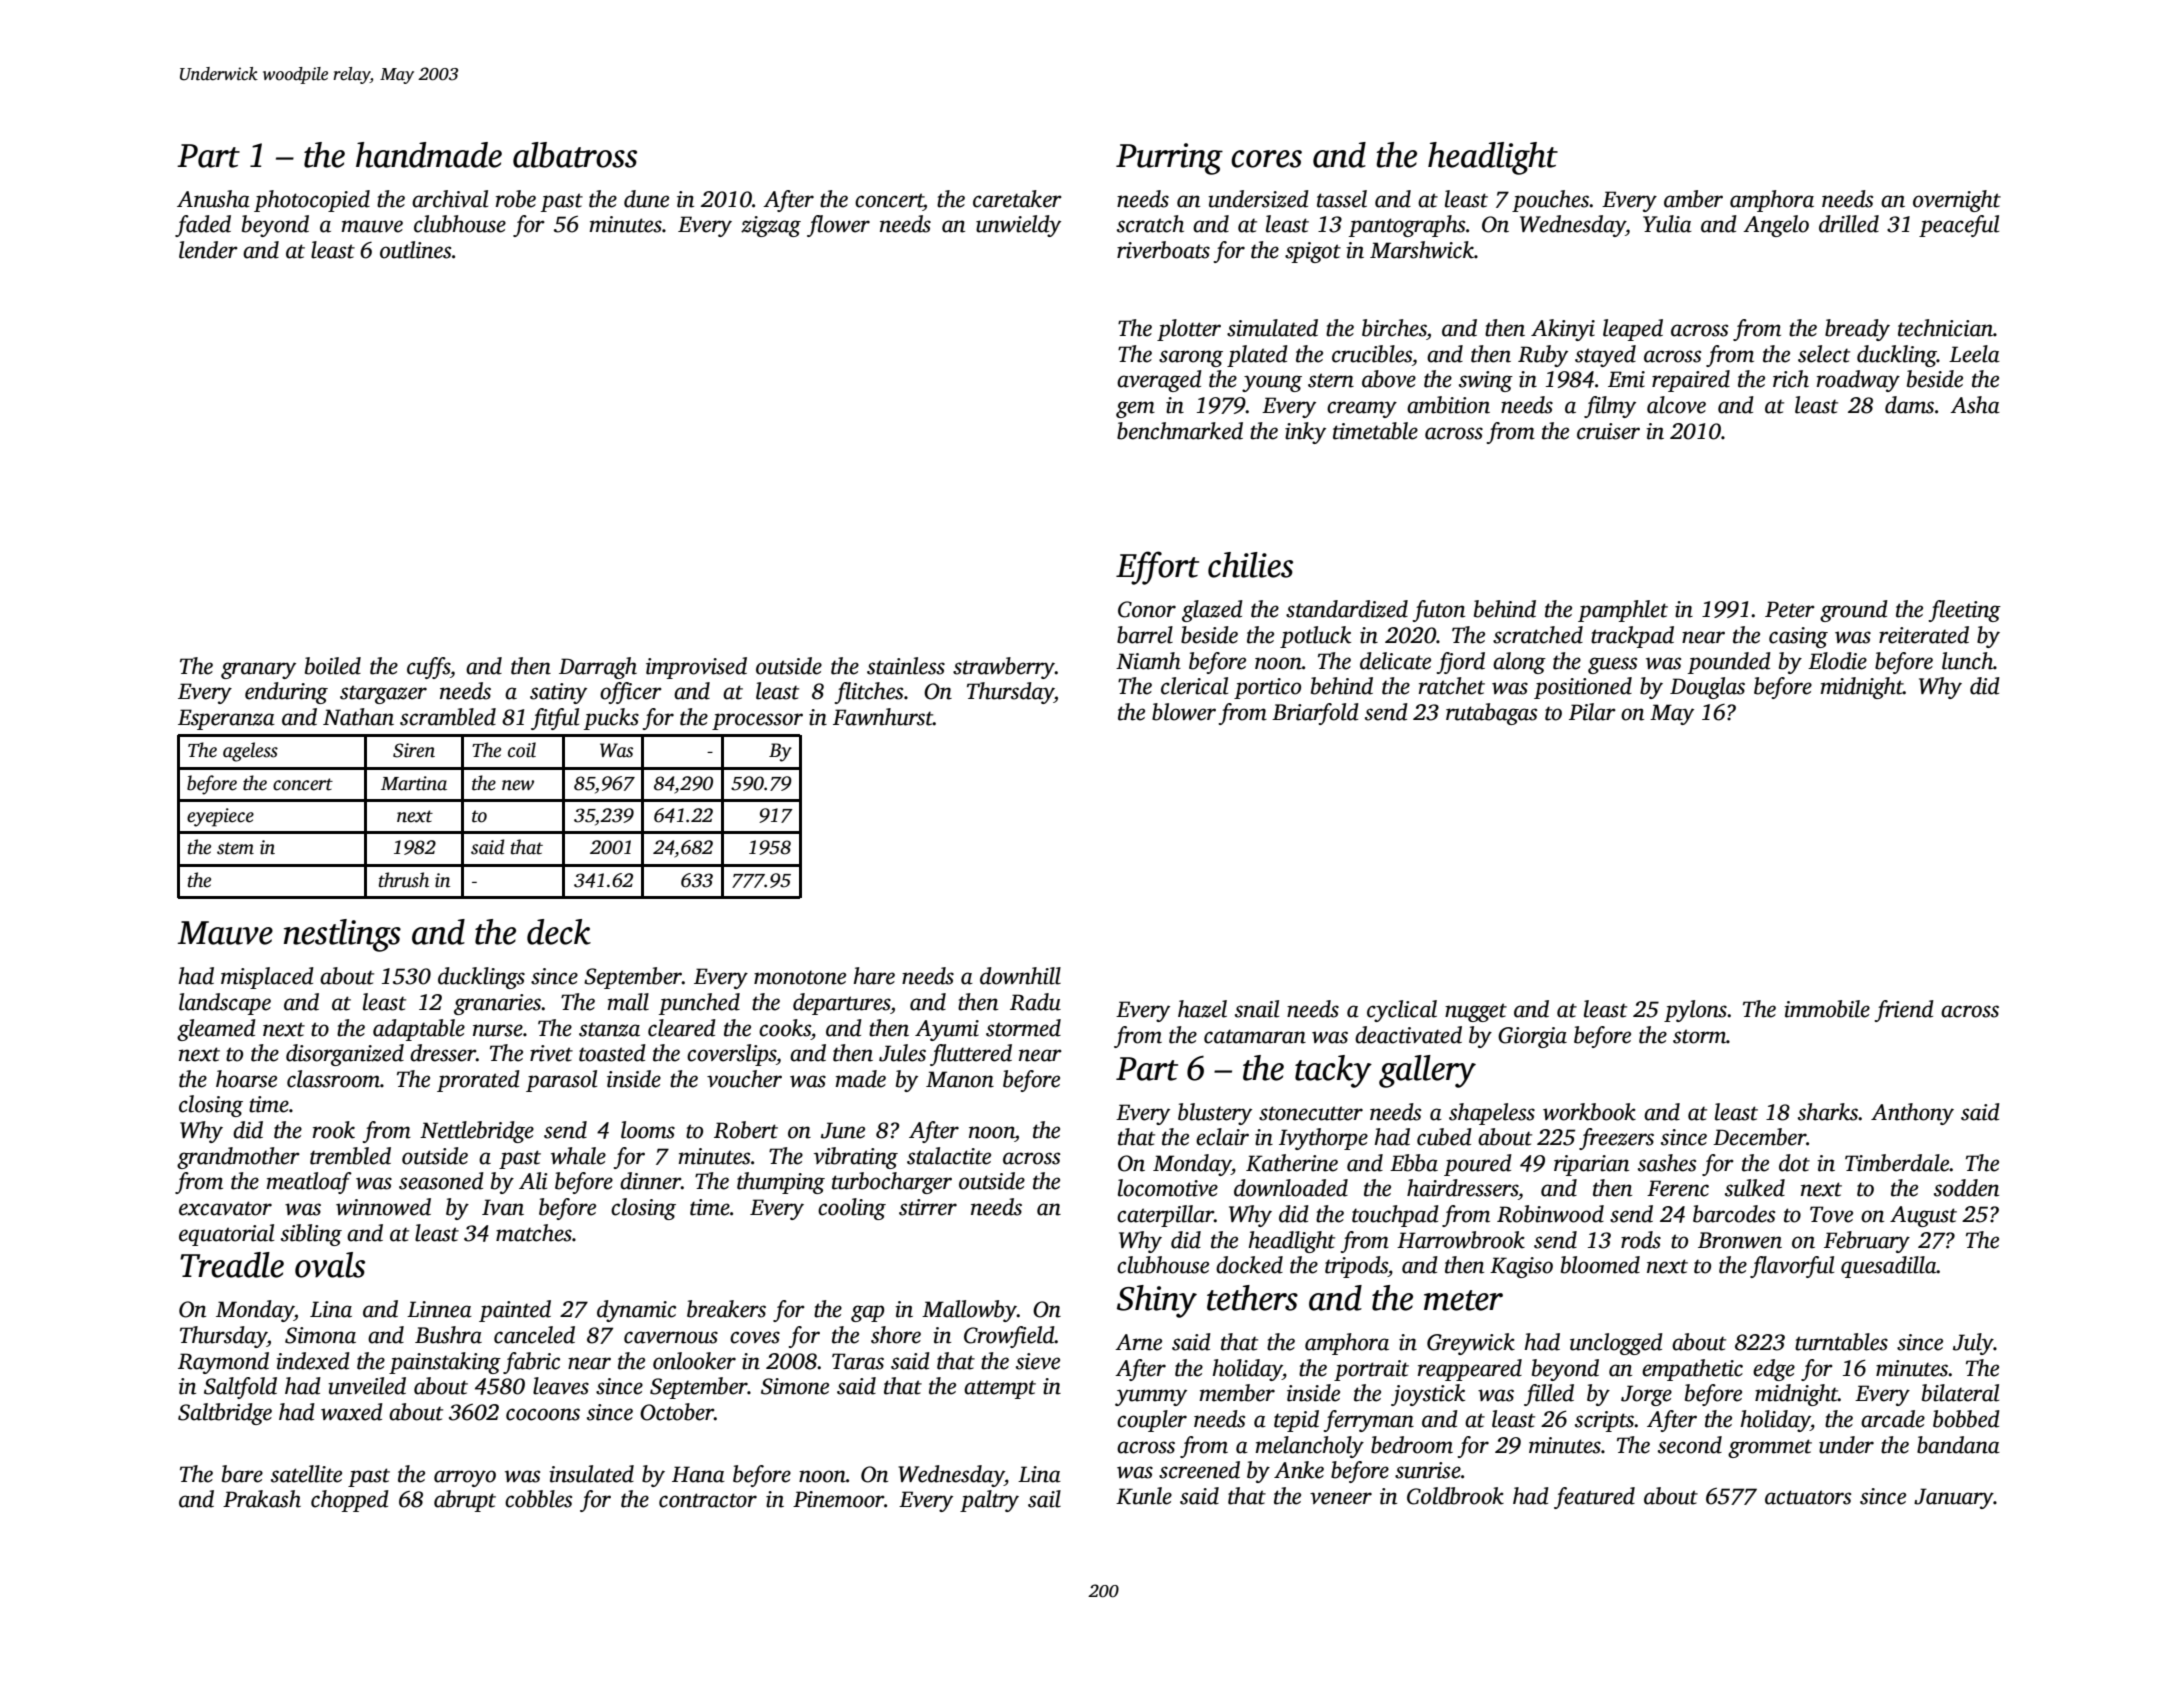 Image resolution: width=2178 pixels, height=1683 pixels. I want to click on Pilar, so click(1592, 712).
